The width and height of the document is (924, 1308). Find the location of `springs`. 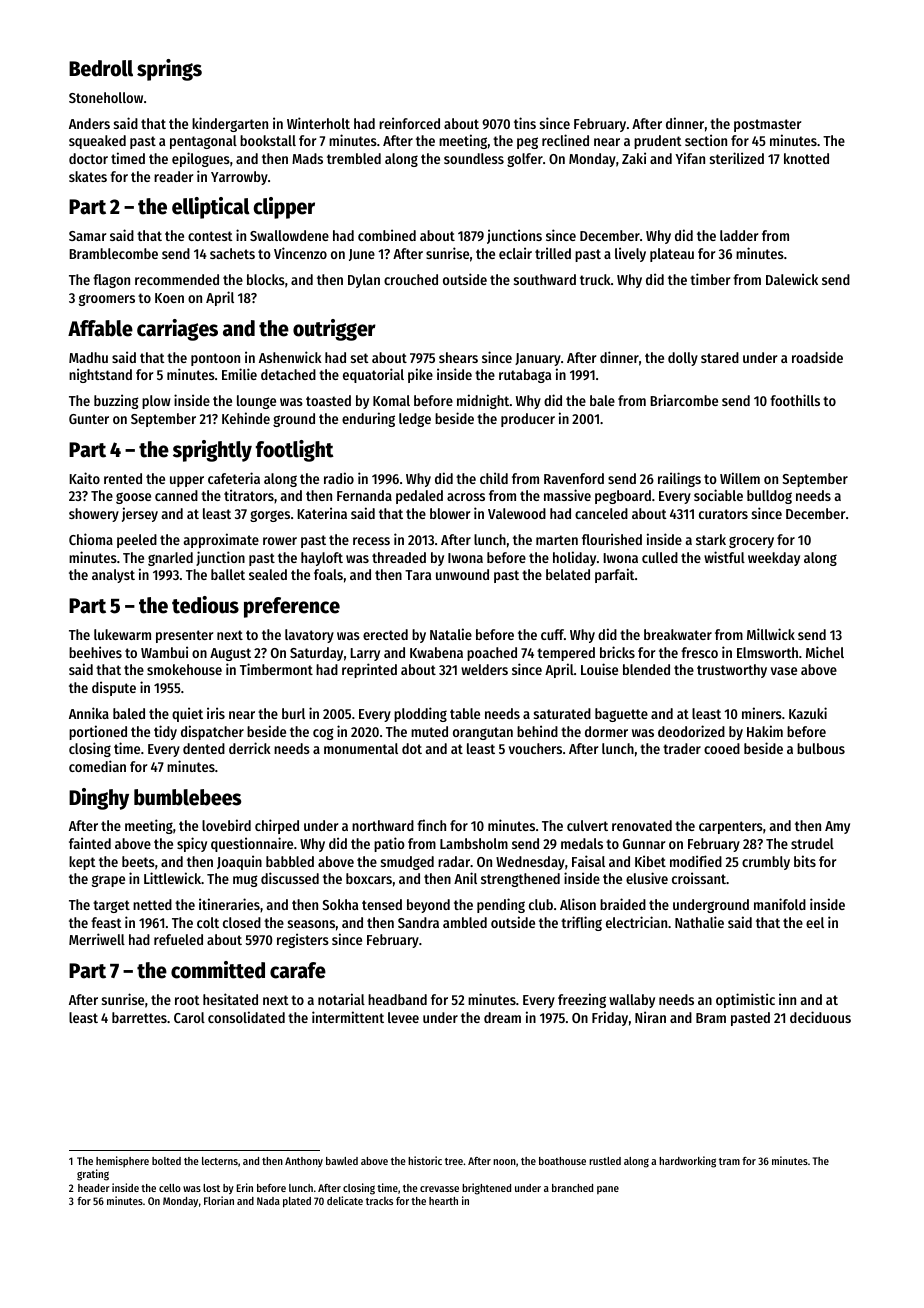

springs is located at coordinates (169, 70).
